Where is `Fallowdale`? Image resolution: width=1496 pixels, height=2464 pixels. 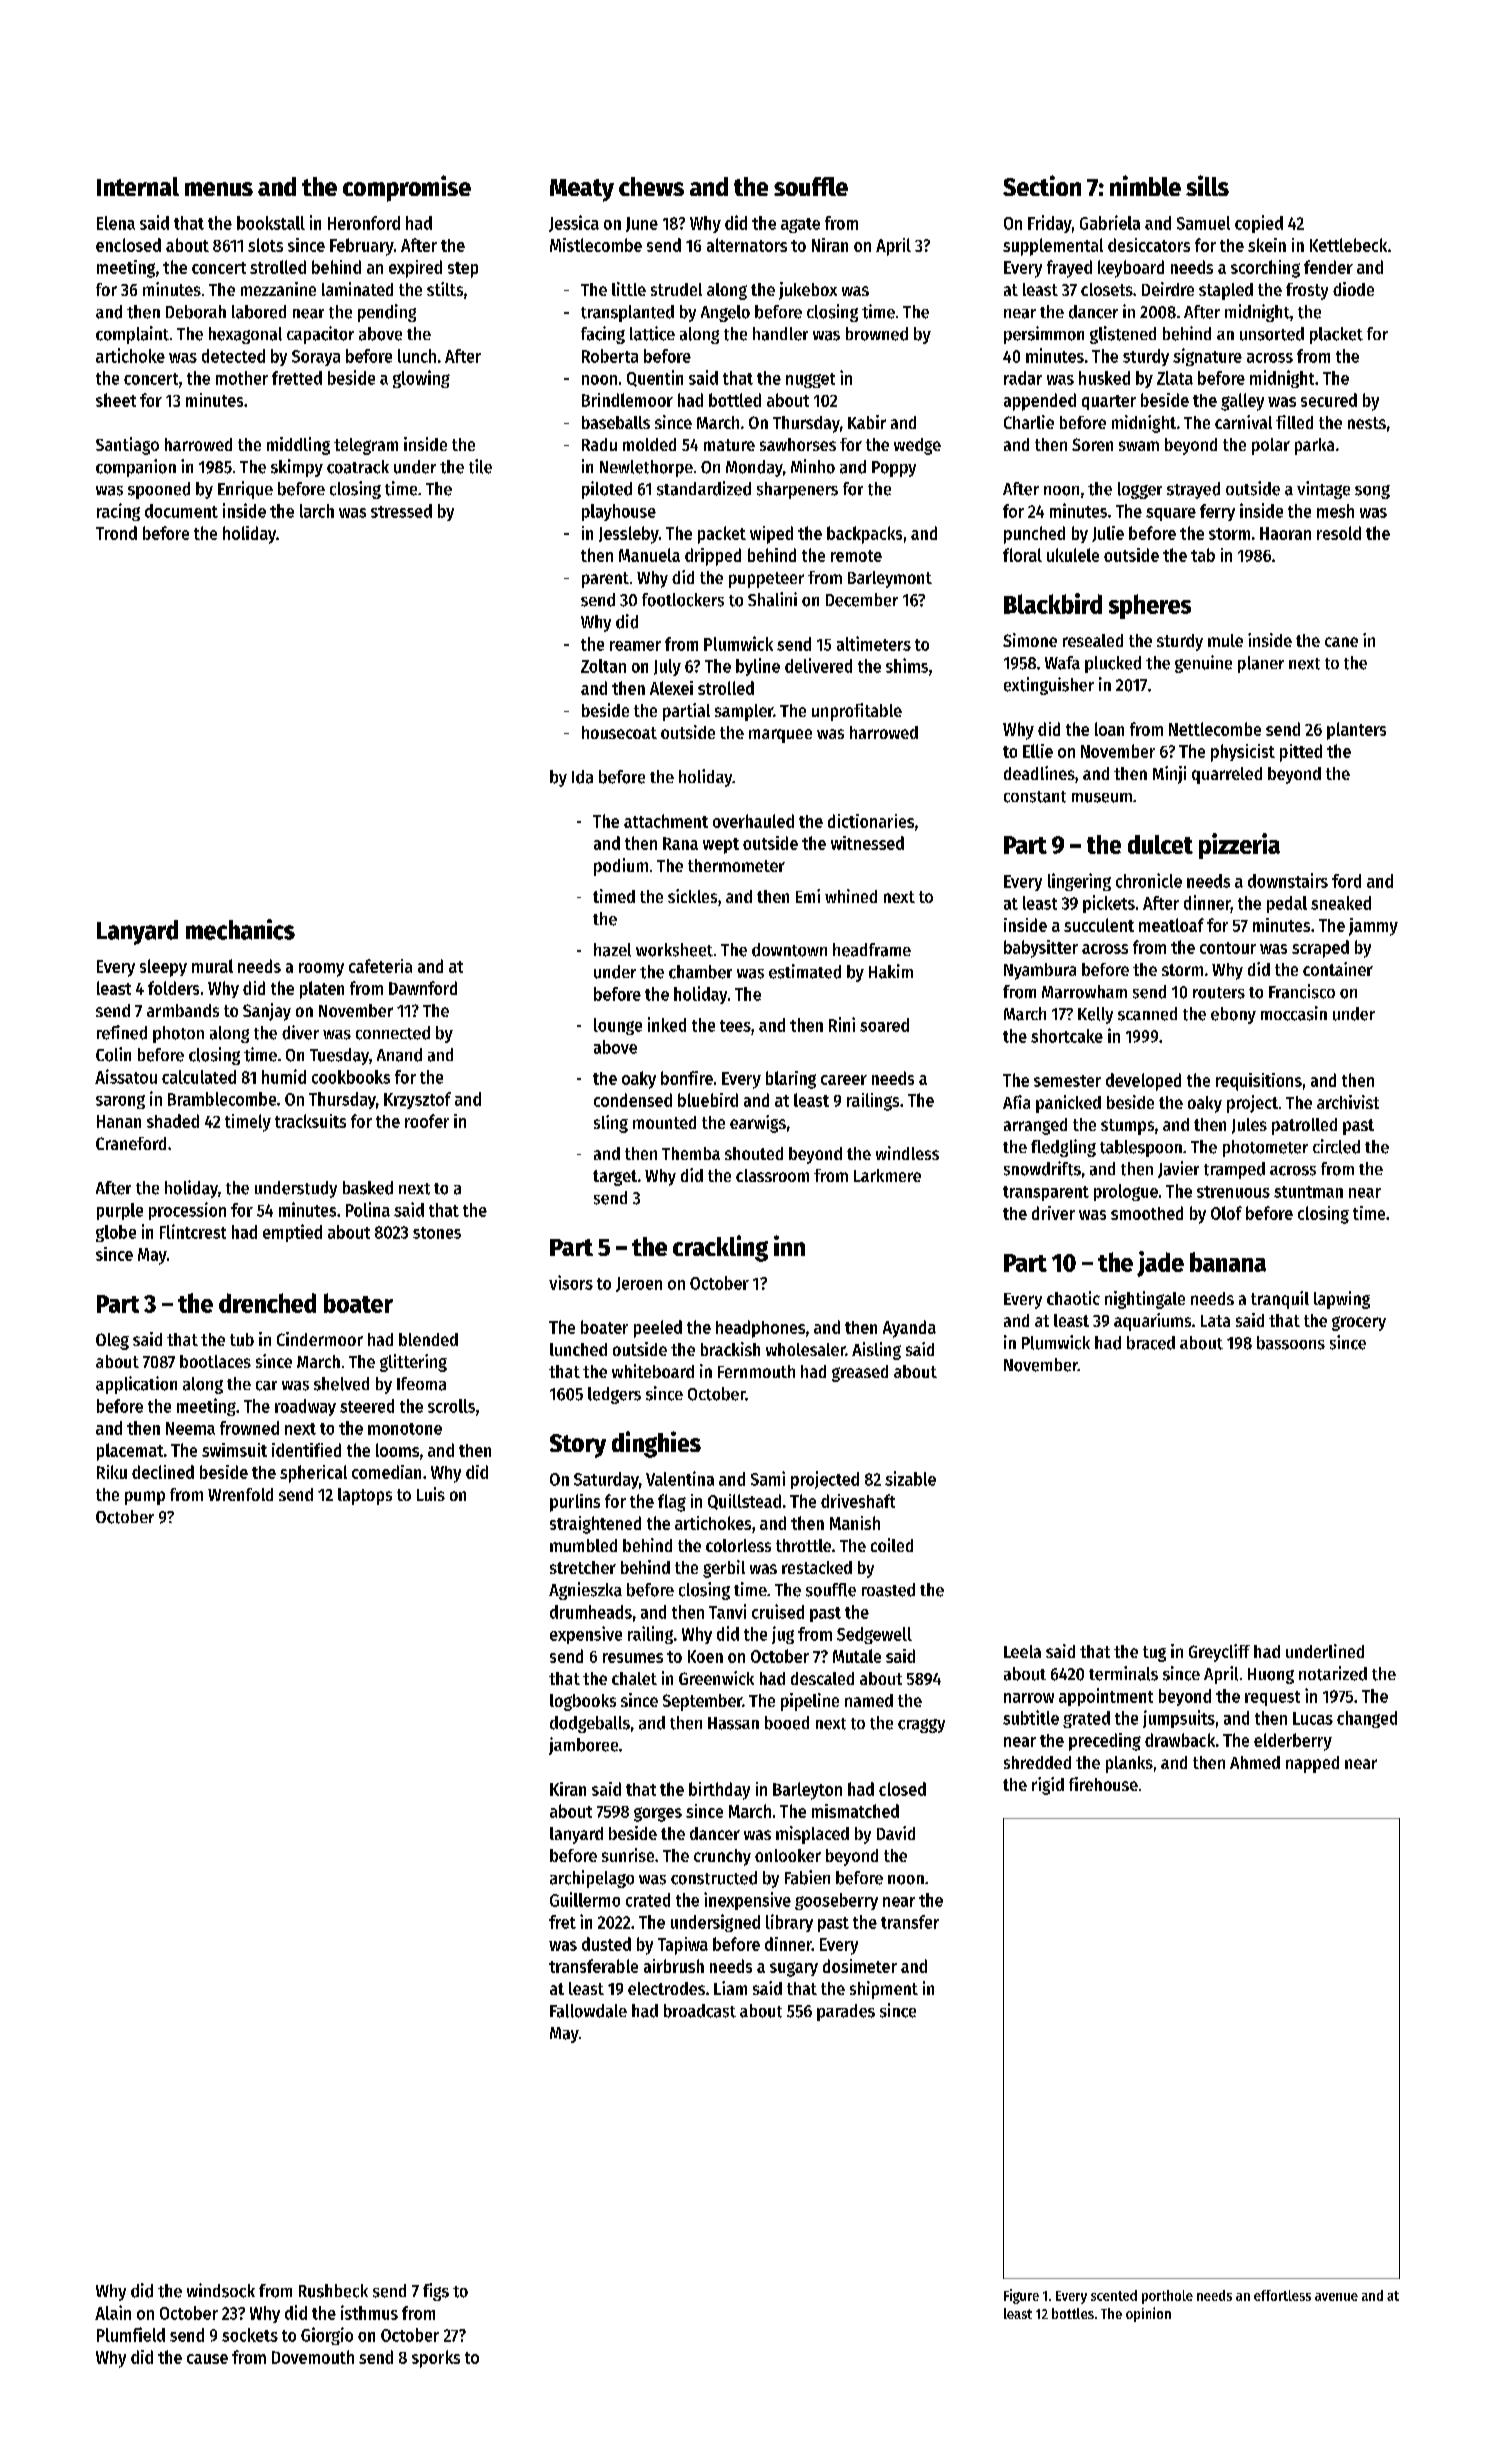 Fallowdale is located at coordinates (588, 2011).
